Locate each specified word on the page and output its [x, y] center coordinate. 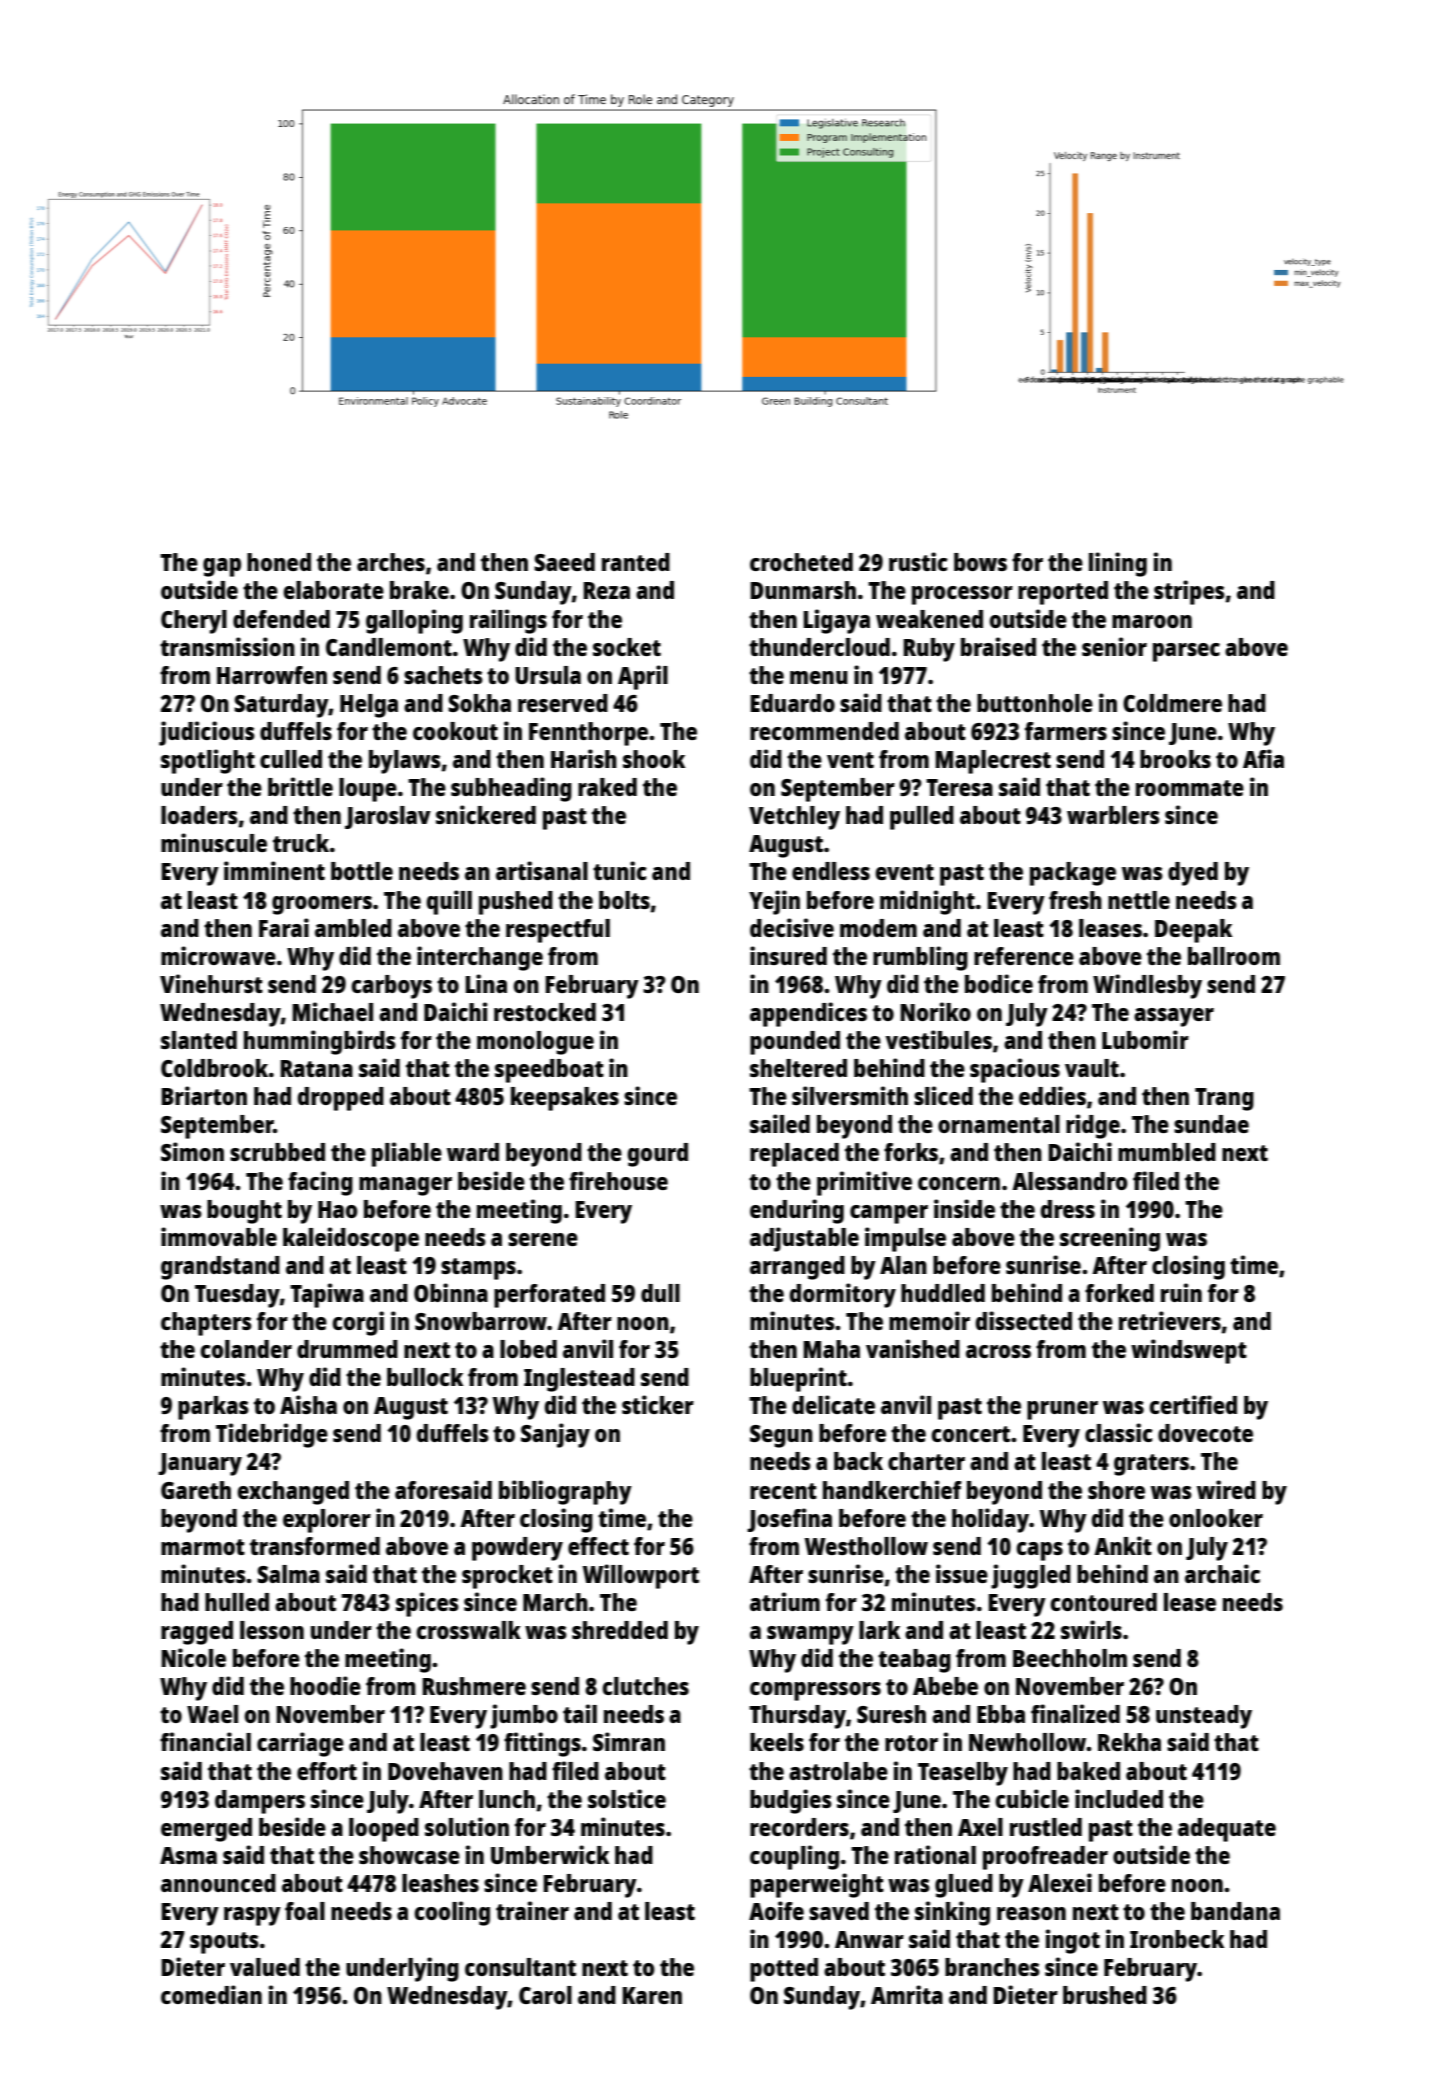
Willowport [641, 1576]
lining [1118, 564]
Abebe [945, 1686]
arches [391, 562]
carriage [300, 1744]
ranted [636, 562]
